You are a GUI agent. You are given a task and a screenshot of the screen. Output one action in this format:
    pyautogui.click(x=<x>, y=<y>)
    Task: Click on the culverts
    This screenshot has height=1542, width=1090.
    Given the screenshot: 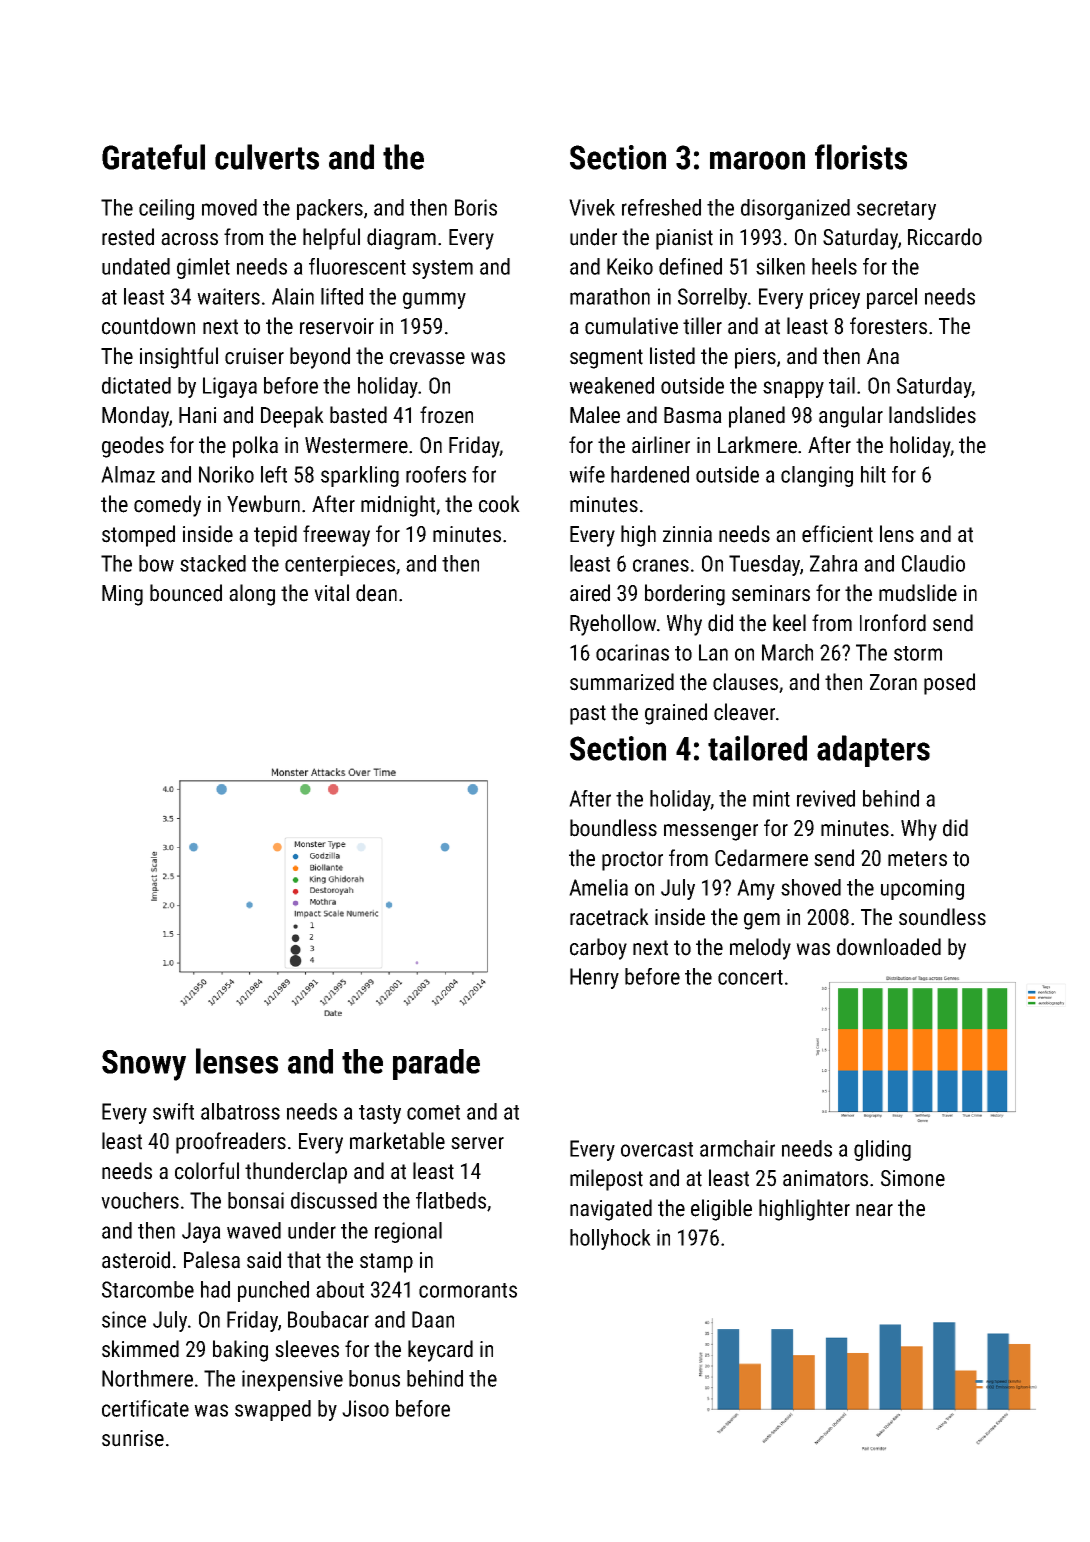 What is the action you would take?
    pyautogui.click(x=267, y=157)
